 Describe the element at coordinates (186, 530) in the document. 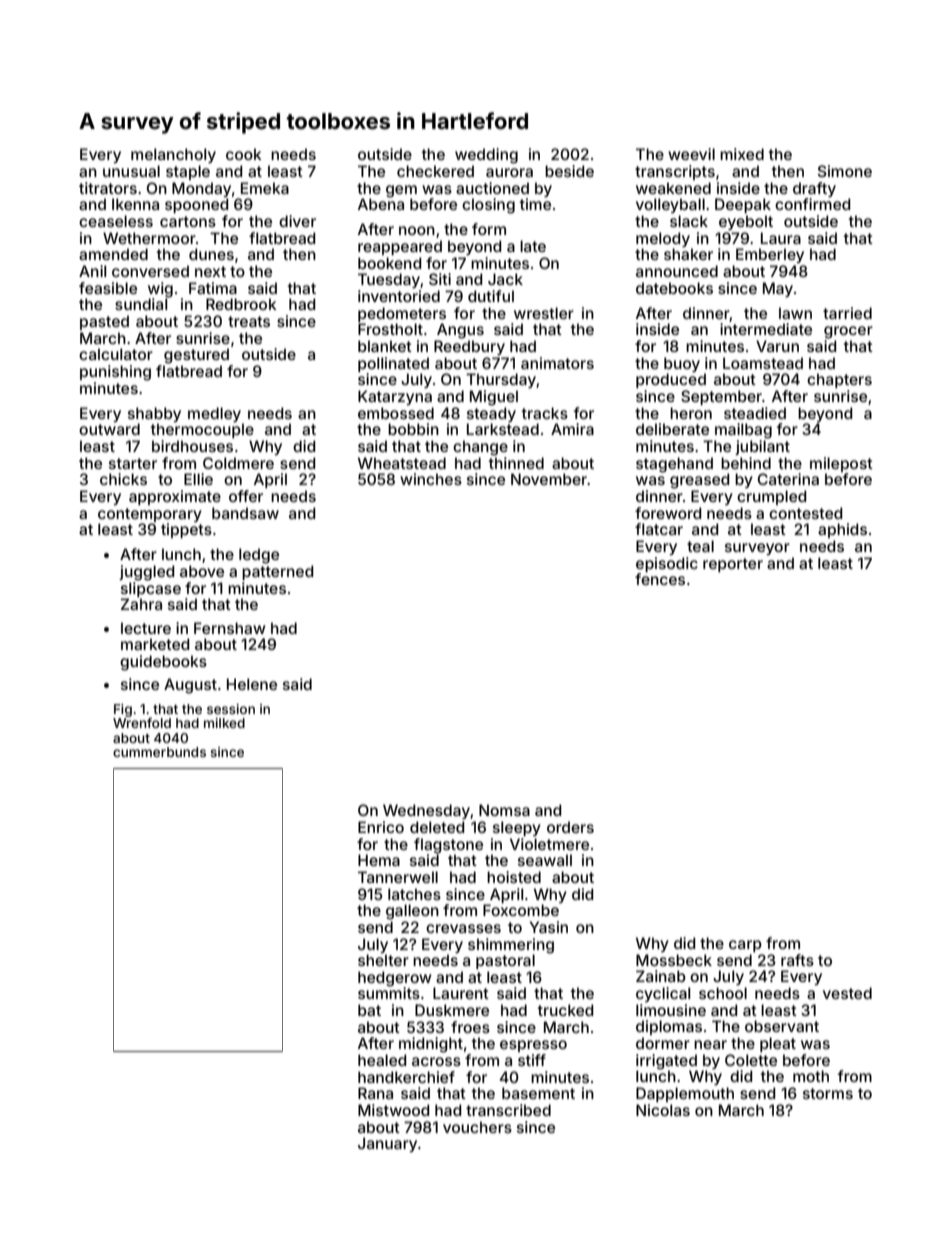

I see `tippets` at that location.
